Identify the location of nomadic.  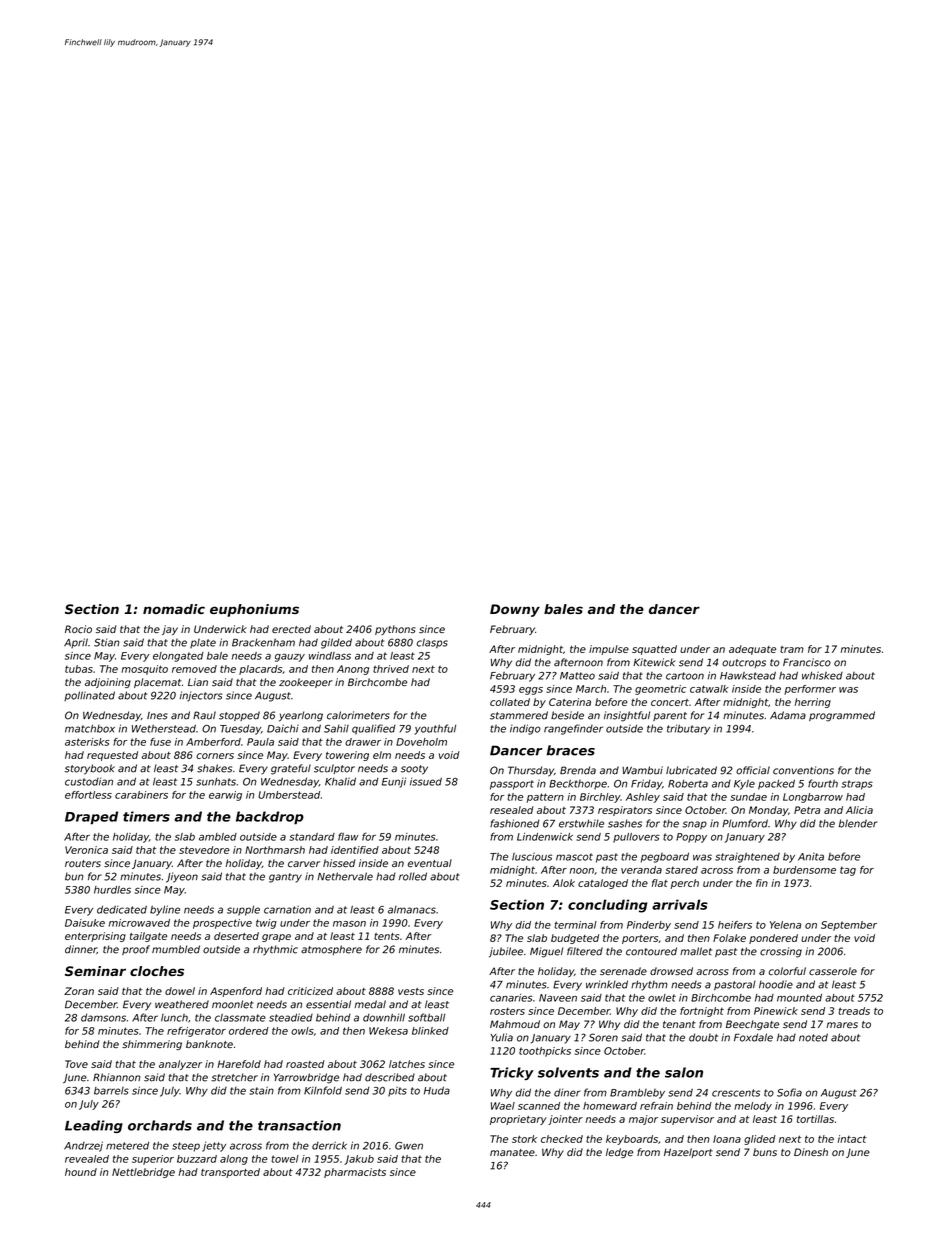
(174, 609).
